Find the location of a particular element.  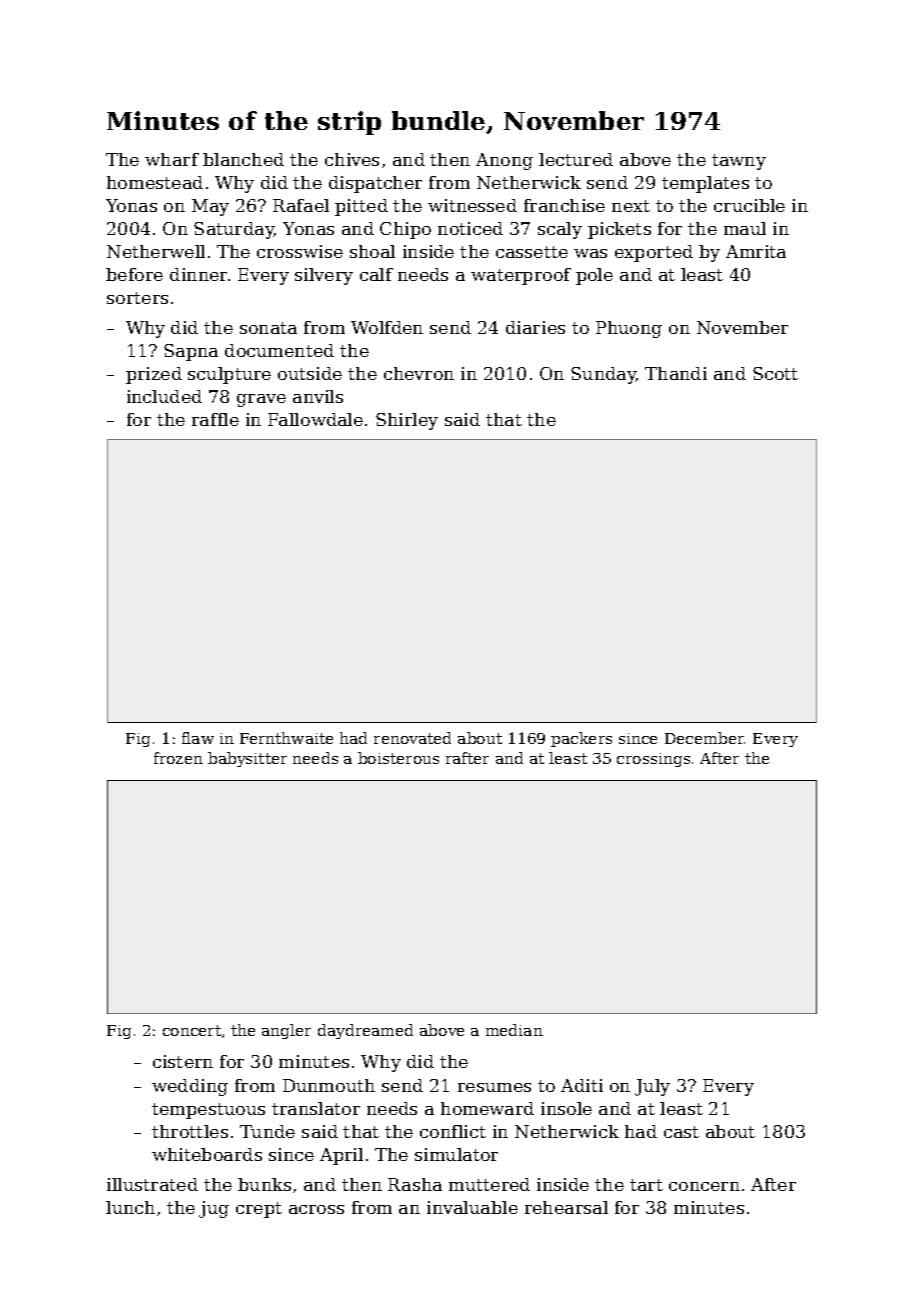

cast is located at coordinates (681, 1132).
